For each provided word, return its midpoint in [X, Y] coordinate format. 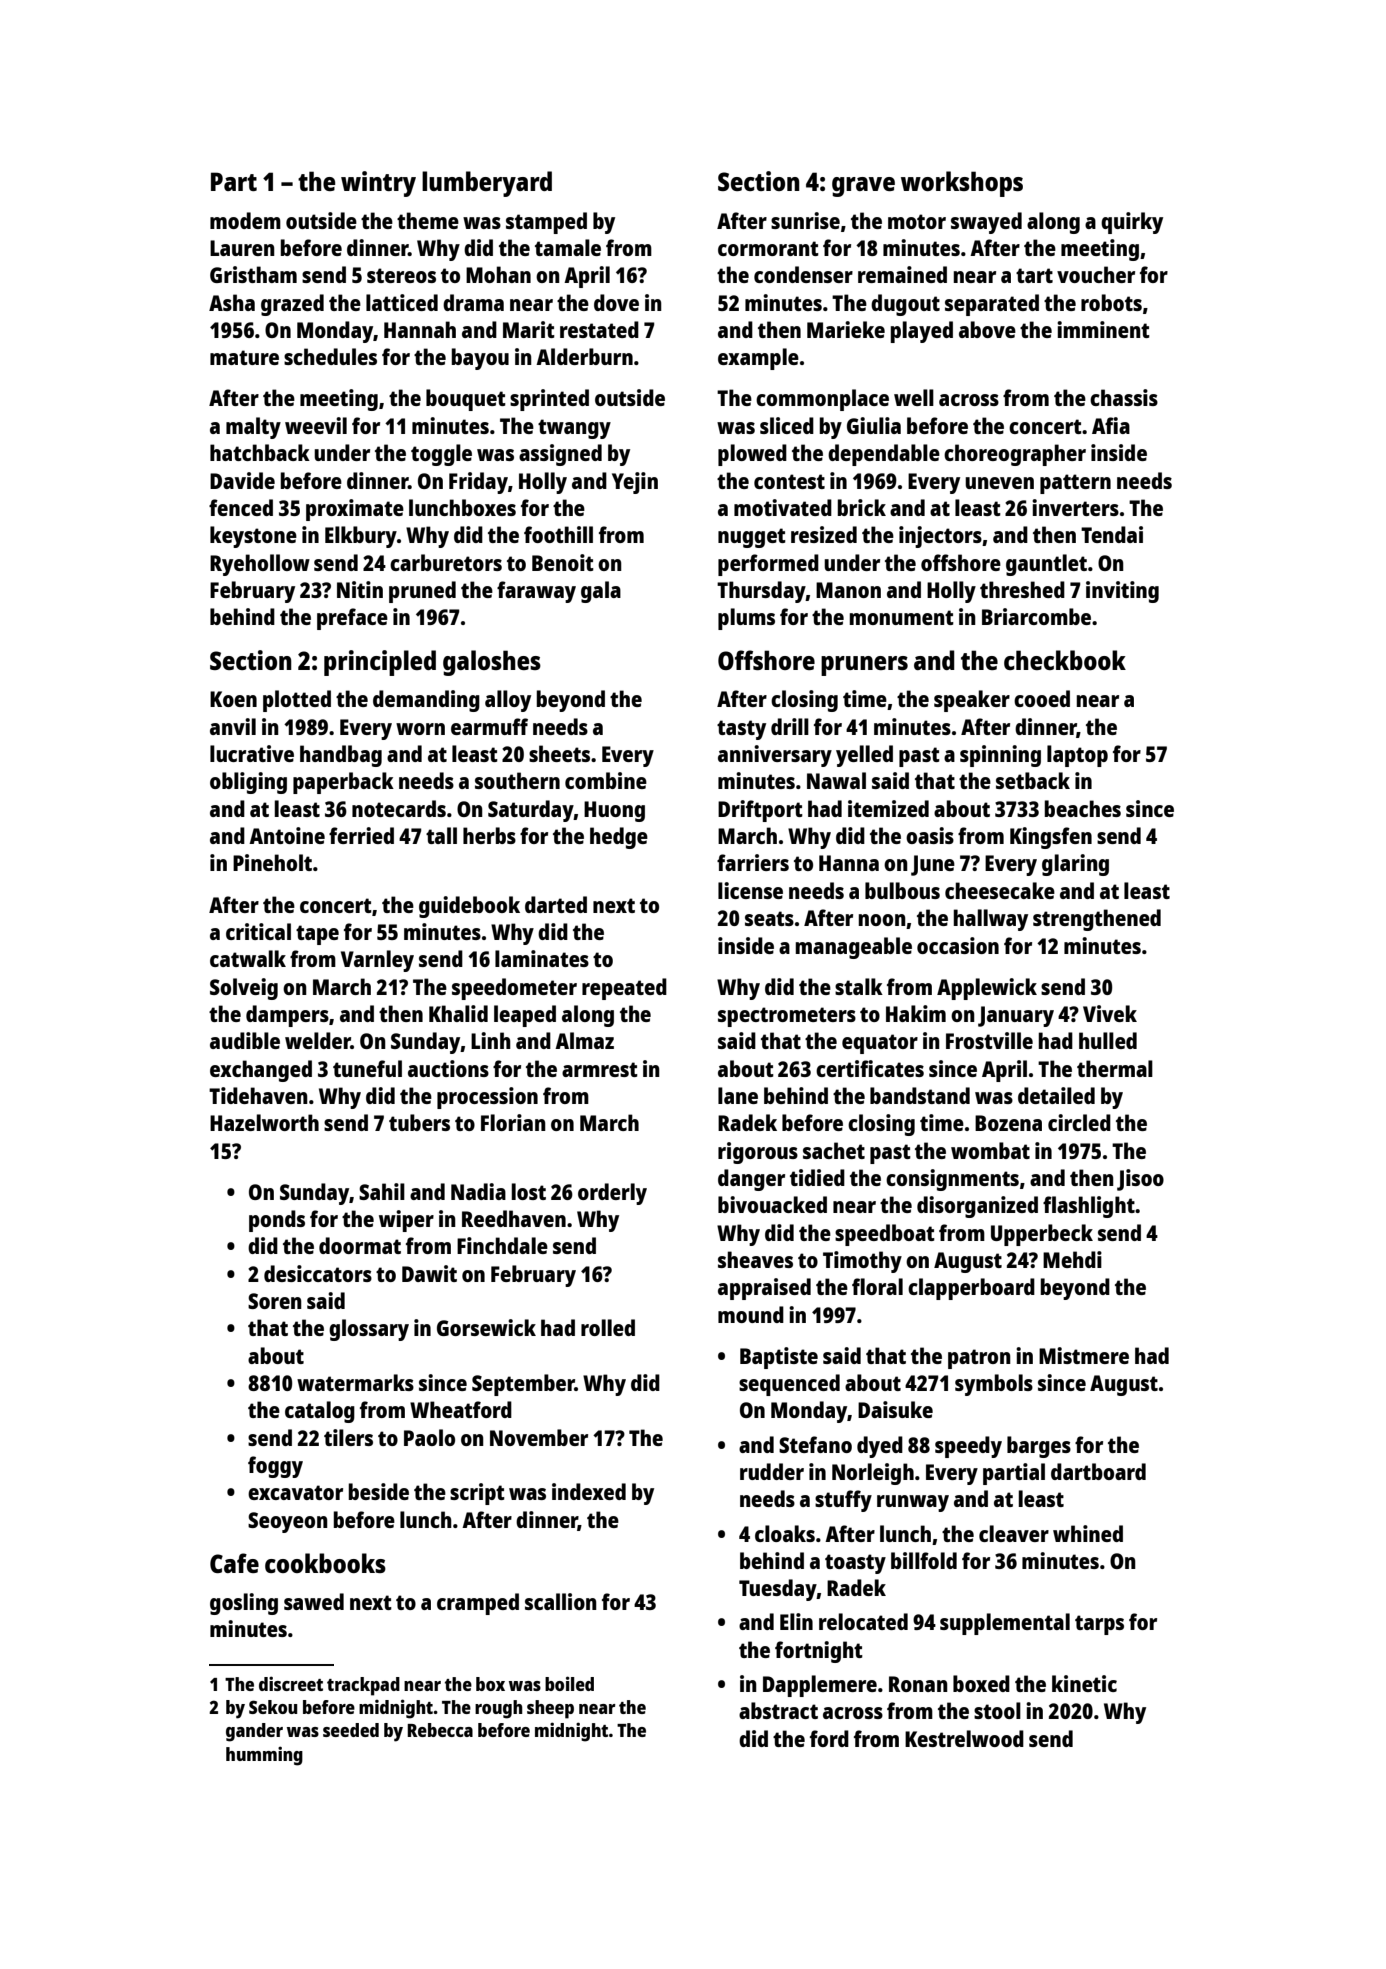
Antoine [287, 835]
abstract [778, 1710]
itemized [888, 808]
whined [1088, 1533]
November [539, 1437]
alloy [508, 701]
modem [245, 220]
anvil [233, 726]
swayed [986, 223]
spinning [1000, 756]
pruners [864, 666]
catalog [320, 1412]
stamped [546, 223]
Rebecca [440, 1730]
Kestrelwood [964, 1738]
